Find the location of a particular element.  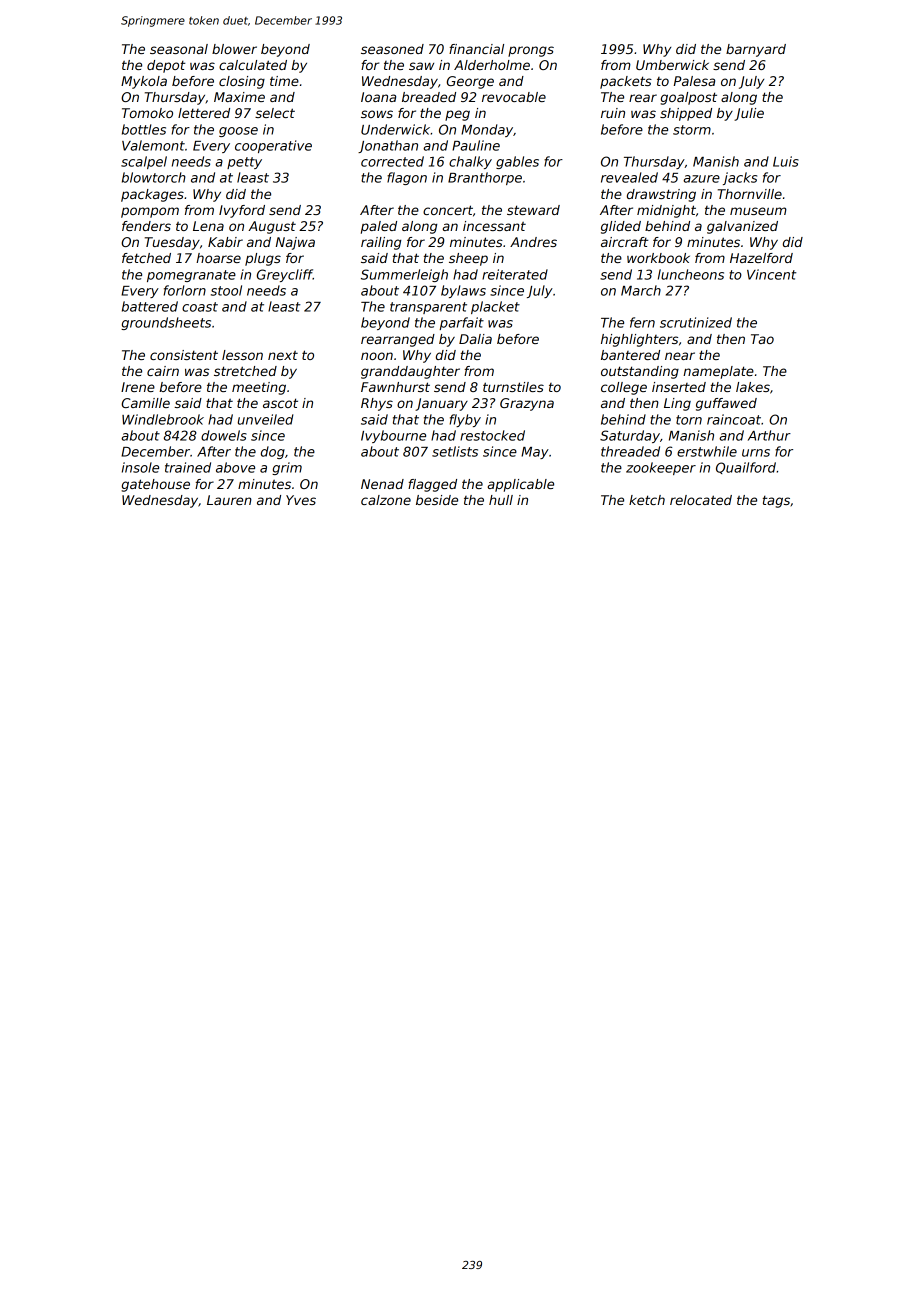

Dalia is located at coordinates (475, 339).
